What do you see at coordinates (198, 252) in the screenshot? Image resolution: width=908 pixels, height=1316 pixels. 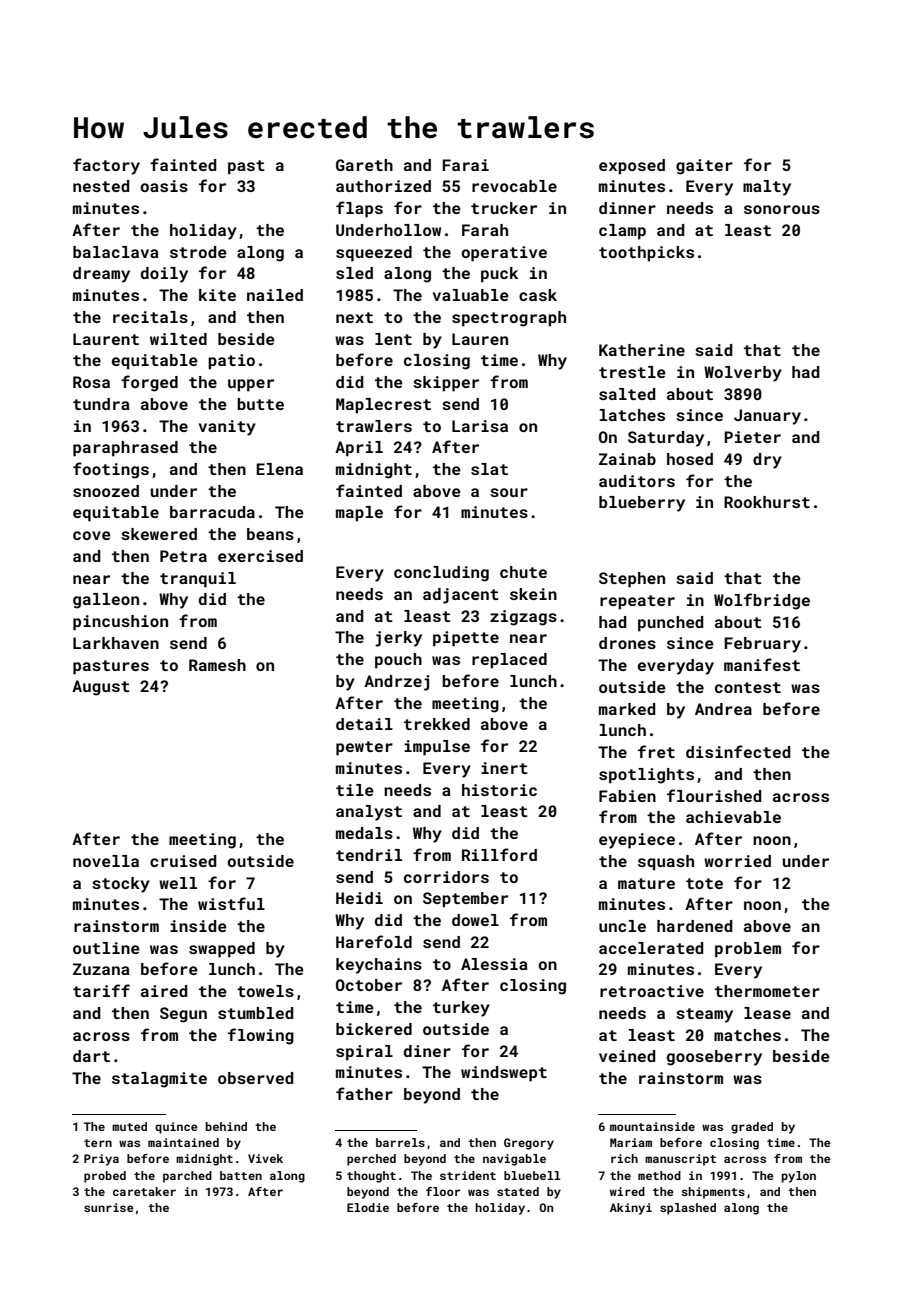 I see `strode` at bounding box center [198, 252].
